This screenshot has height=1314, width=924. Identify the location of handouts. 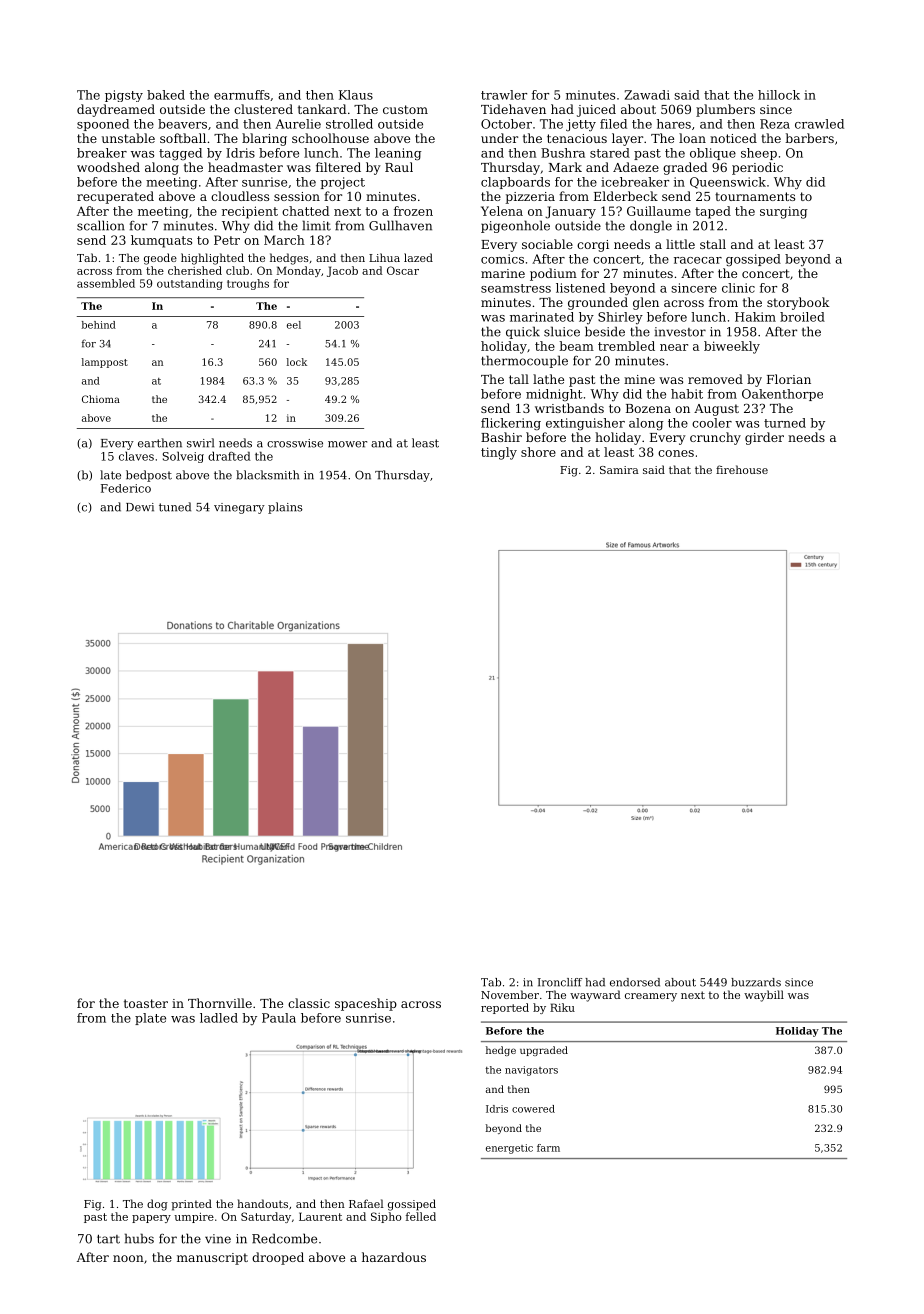
(262, 1203).
